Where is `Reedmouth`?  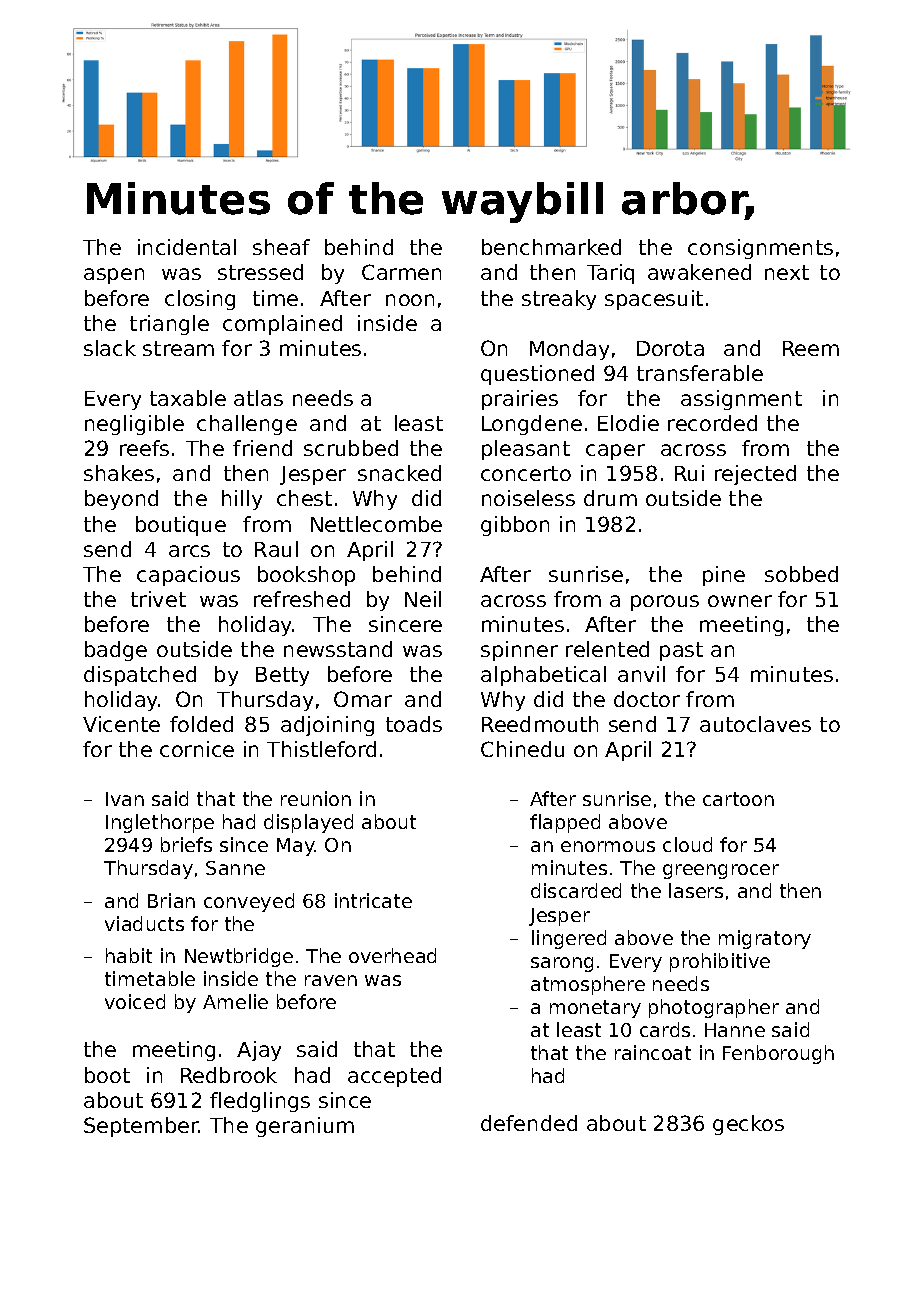
Reedmouth is located at coordinates (540, 724).
